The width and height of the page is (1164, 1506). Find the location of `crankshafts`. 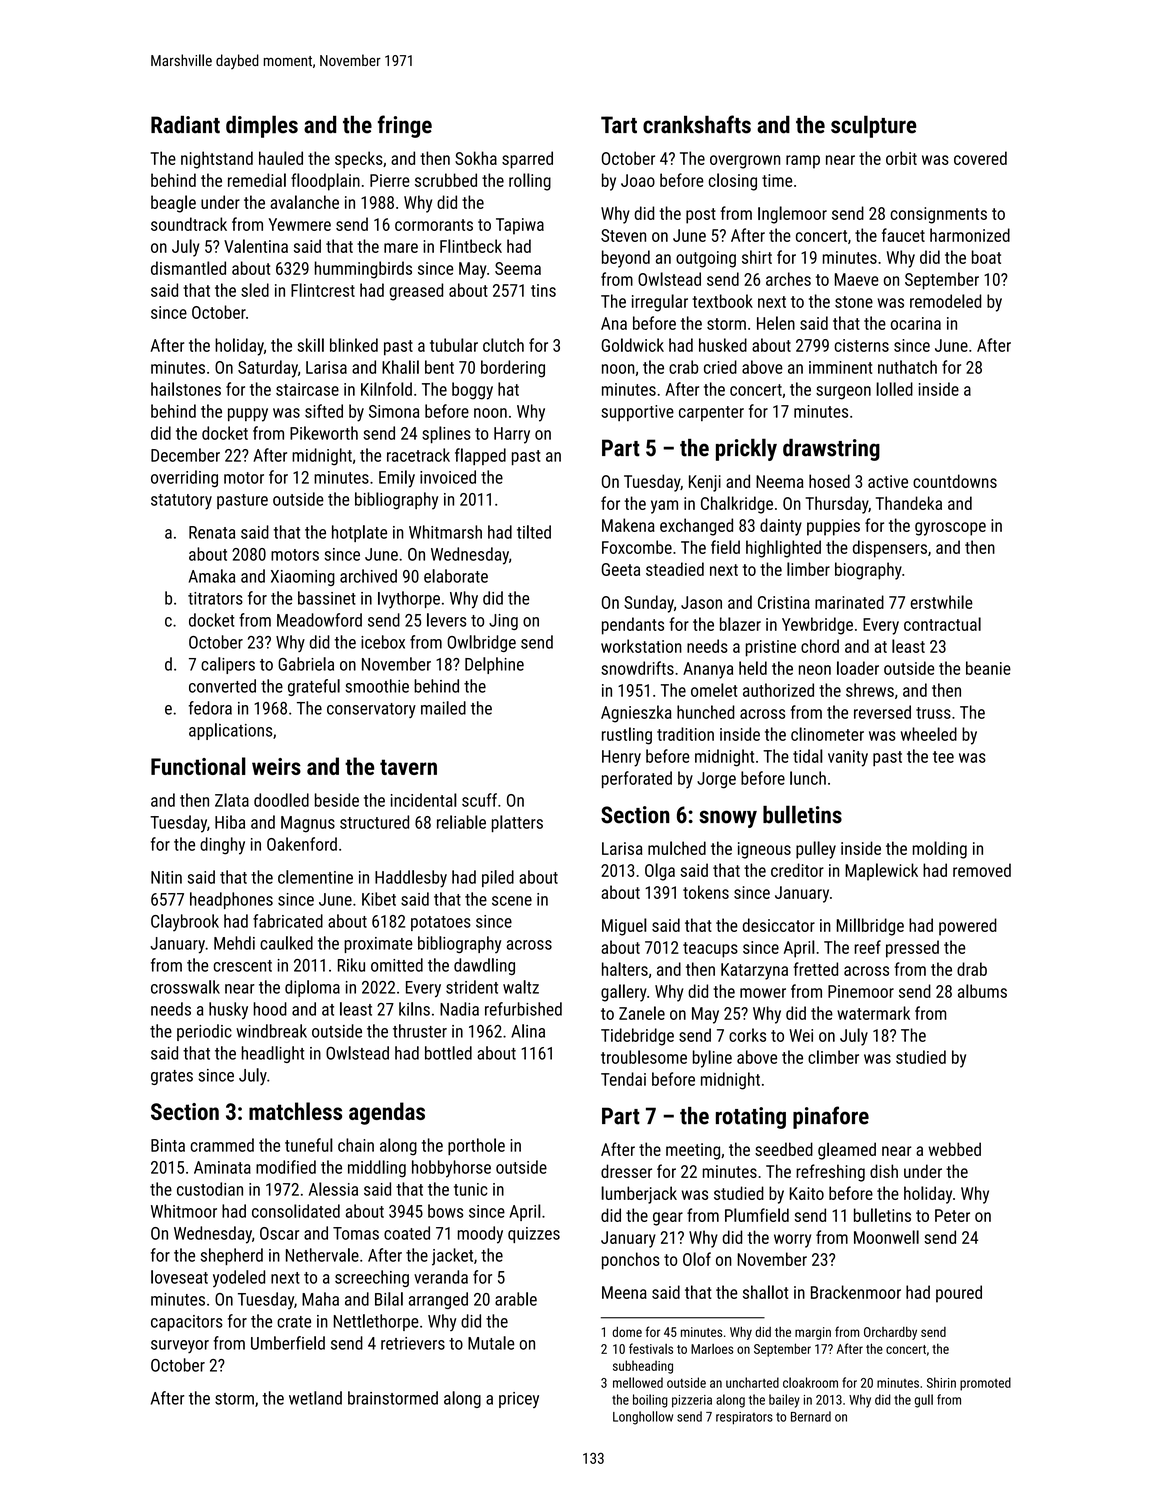

crankshafts is located at coordinates (697, 124).
